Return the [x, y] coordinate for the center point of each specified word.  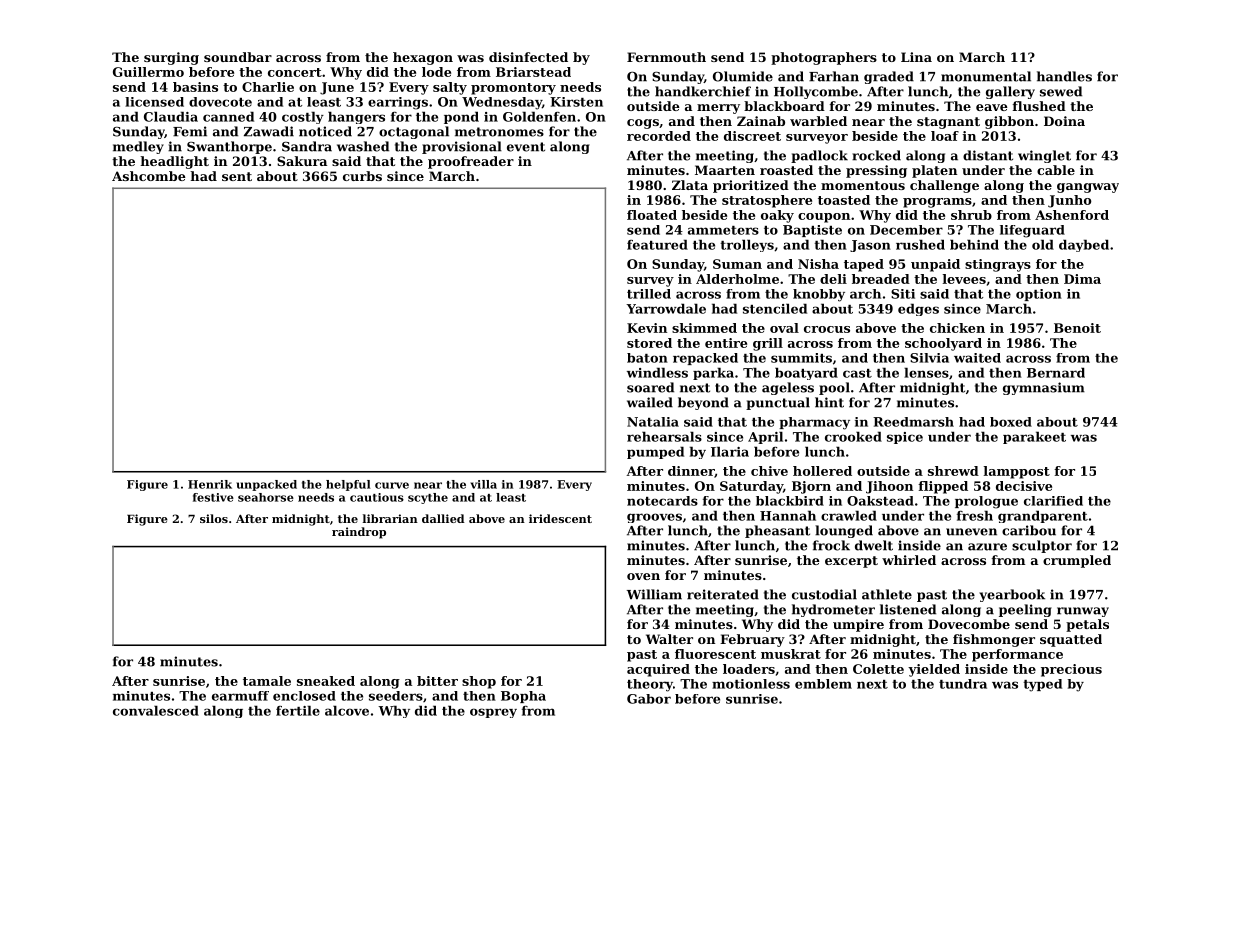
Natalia [653, 422]
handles [1064, 76]
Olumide [743, 76]
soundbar [238, 57]
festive [213, 497]
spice [905, 438]
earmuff [240, 696]
